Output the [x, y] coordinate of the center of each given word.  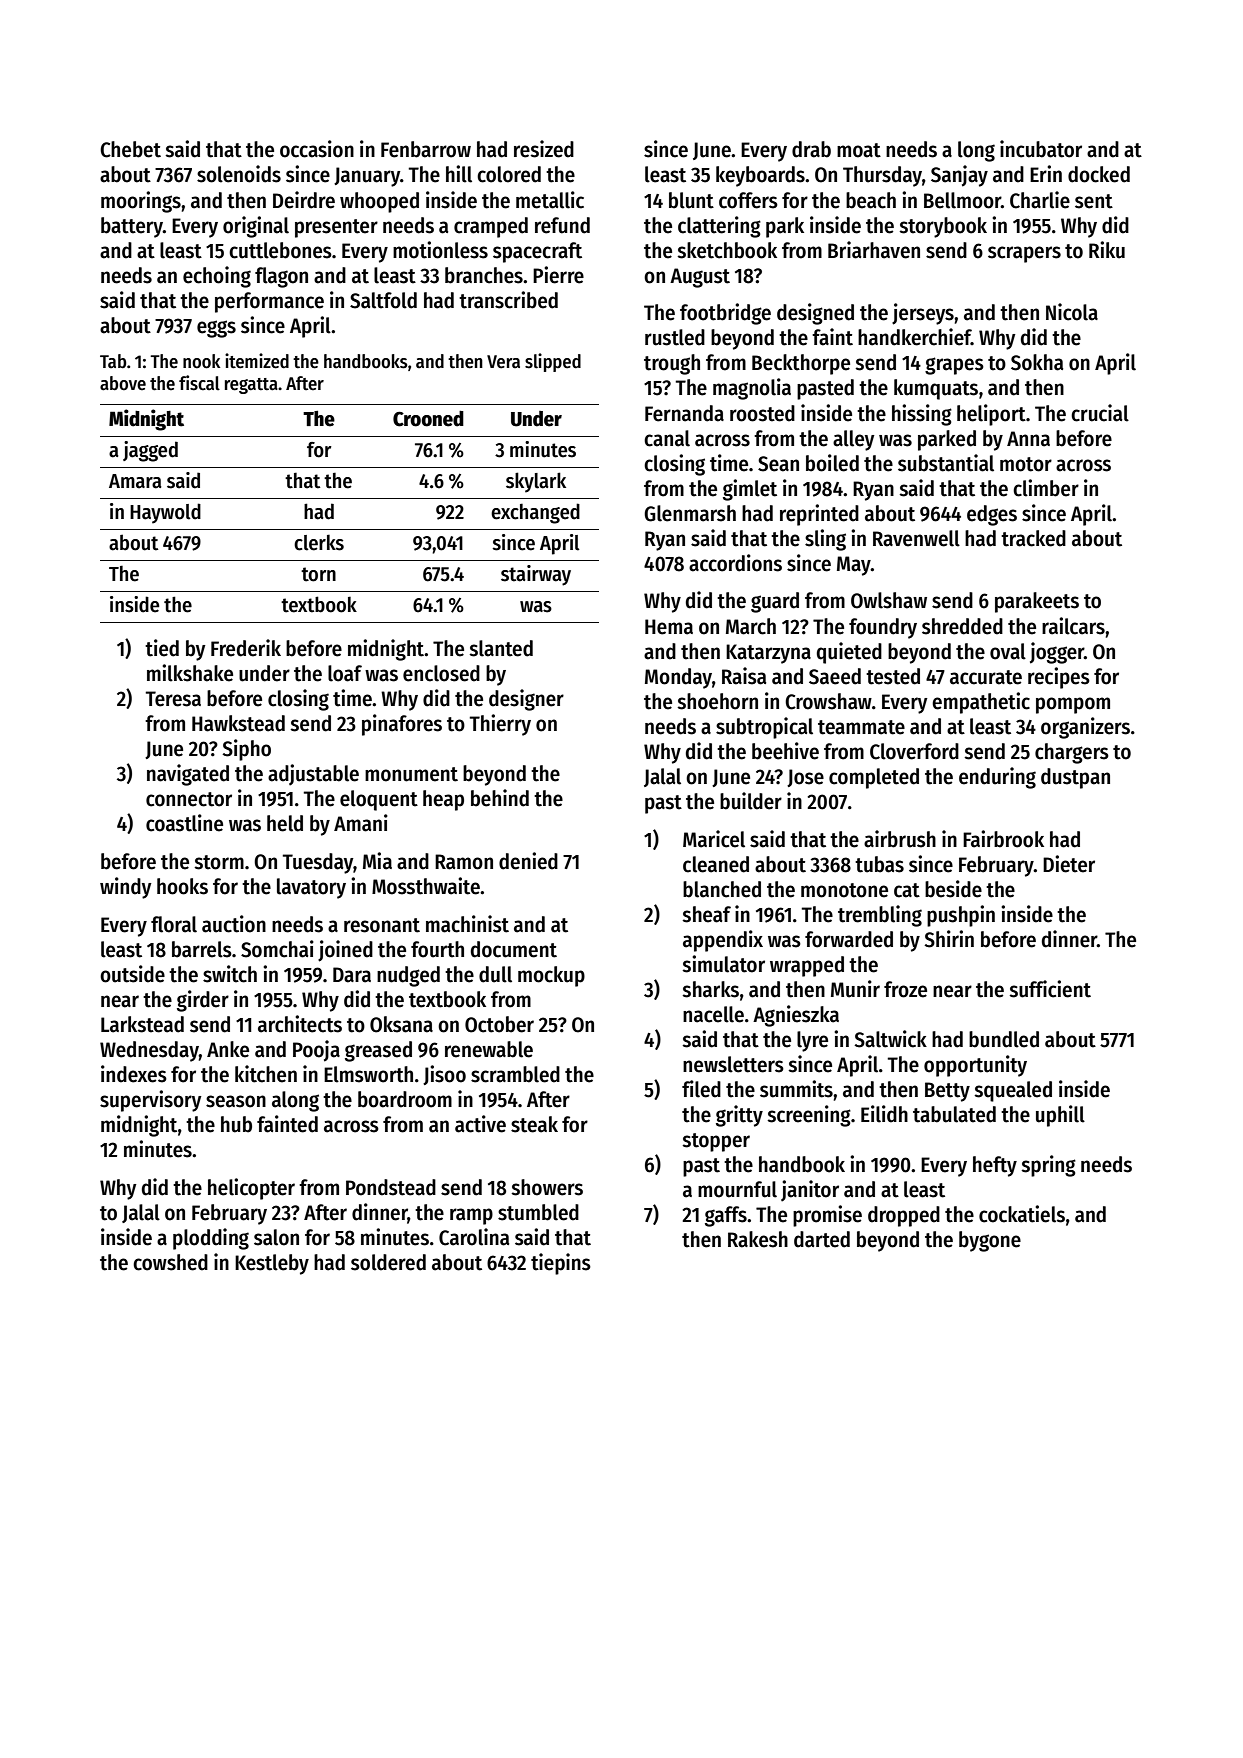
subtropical [764, 728]
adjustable [313, 775]
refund [562, 225]
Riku [1107, 250]
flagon [281, 277]
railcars [1073, 626]
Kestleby [272, 1264]
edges [992, 515]
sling [825, 540]
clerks [319, 542]
